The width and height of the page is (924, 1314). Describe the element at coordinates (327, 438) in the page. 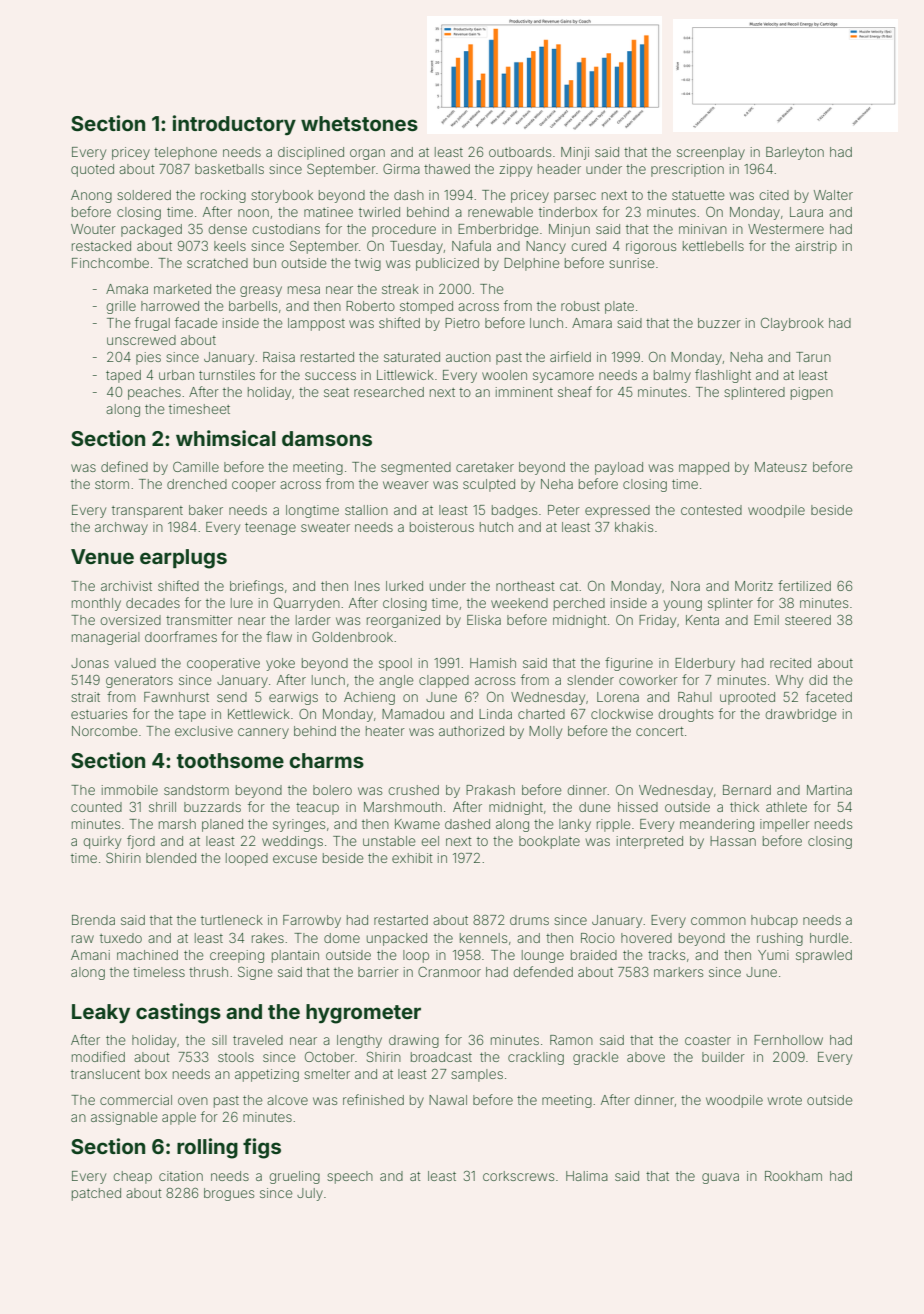

I see `damsons` at that location.
